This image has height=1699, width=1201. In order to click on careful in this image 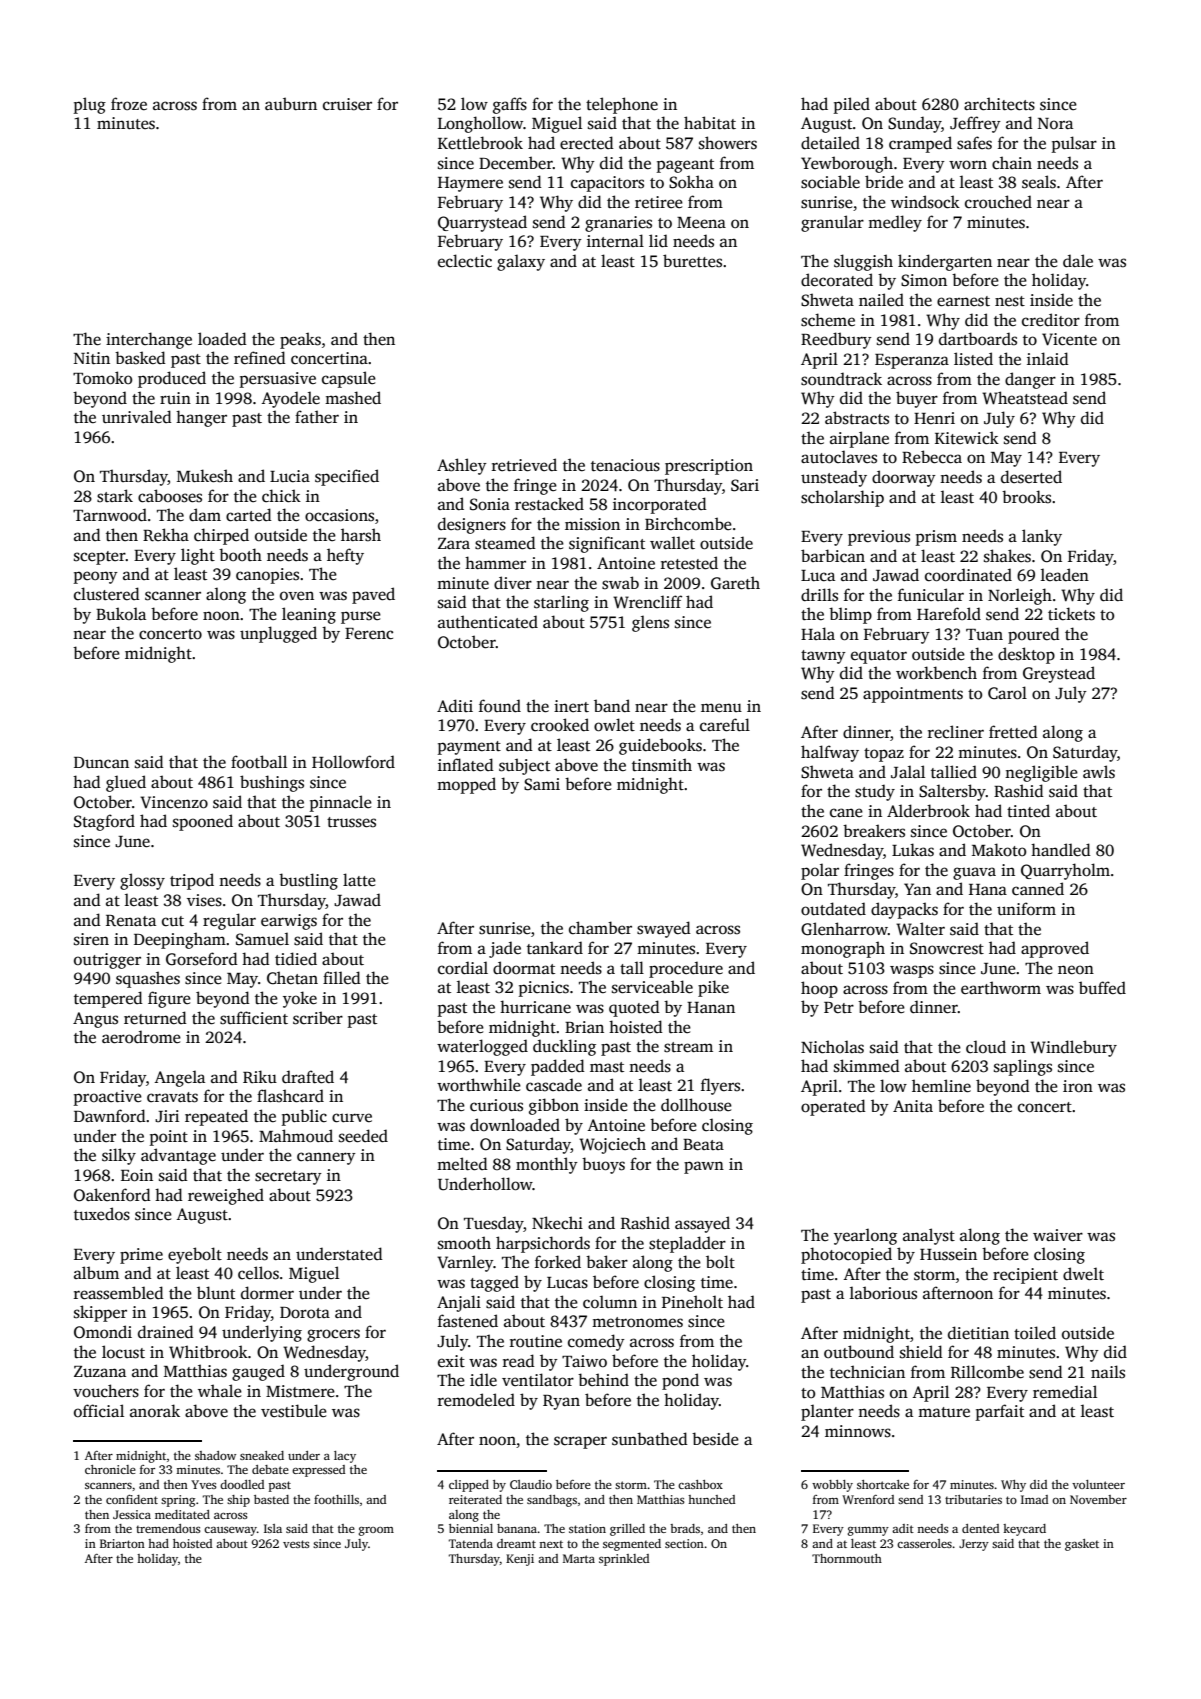, I will do `click(725, 725)`.
